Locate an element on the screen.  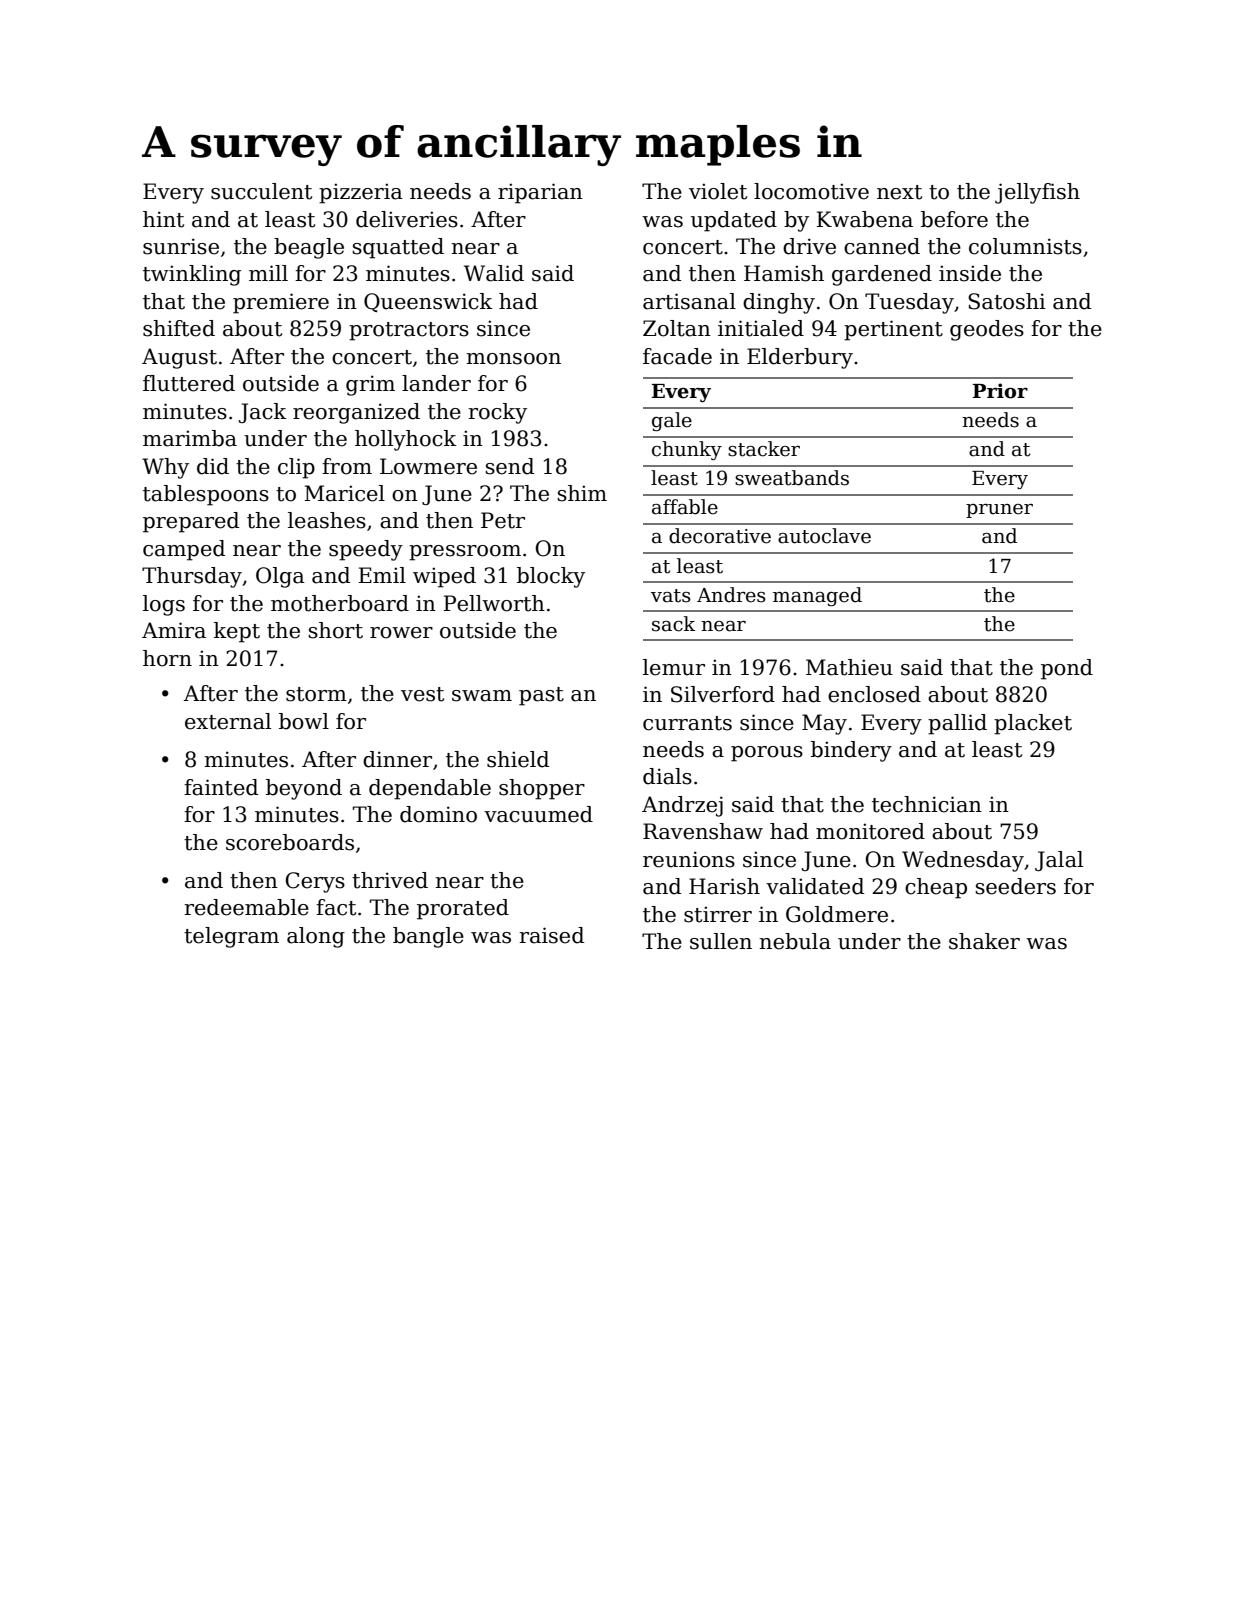
telegram is located at coordinates (231, 937).
